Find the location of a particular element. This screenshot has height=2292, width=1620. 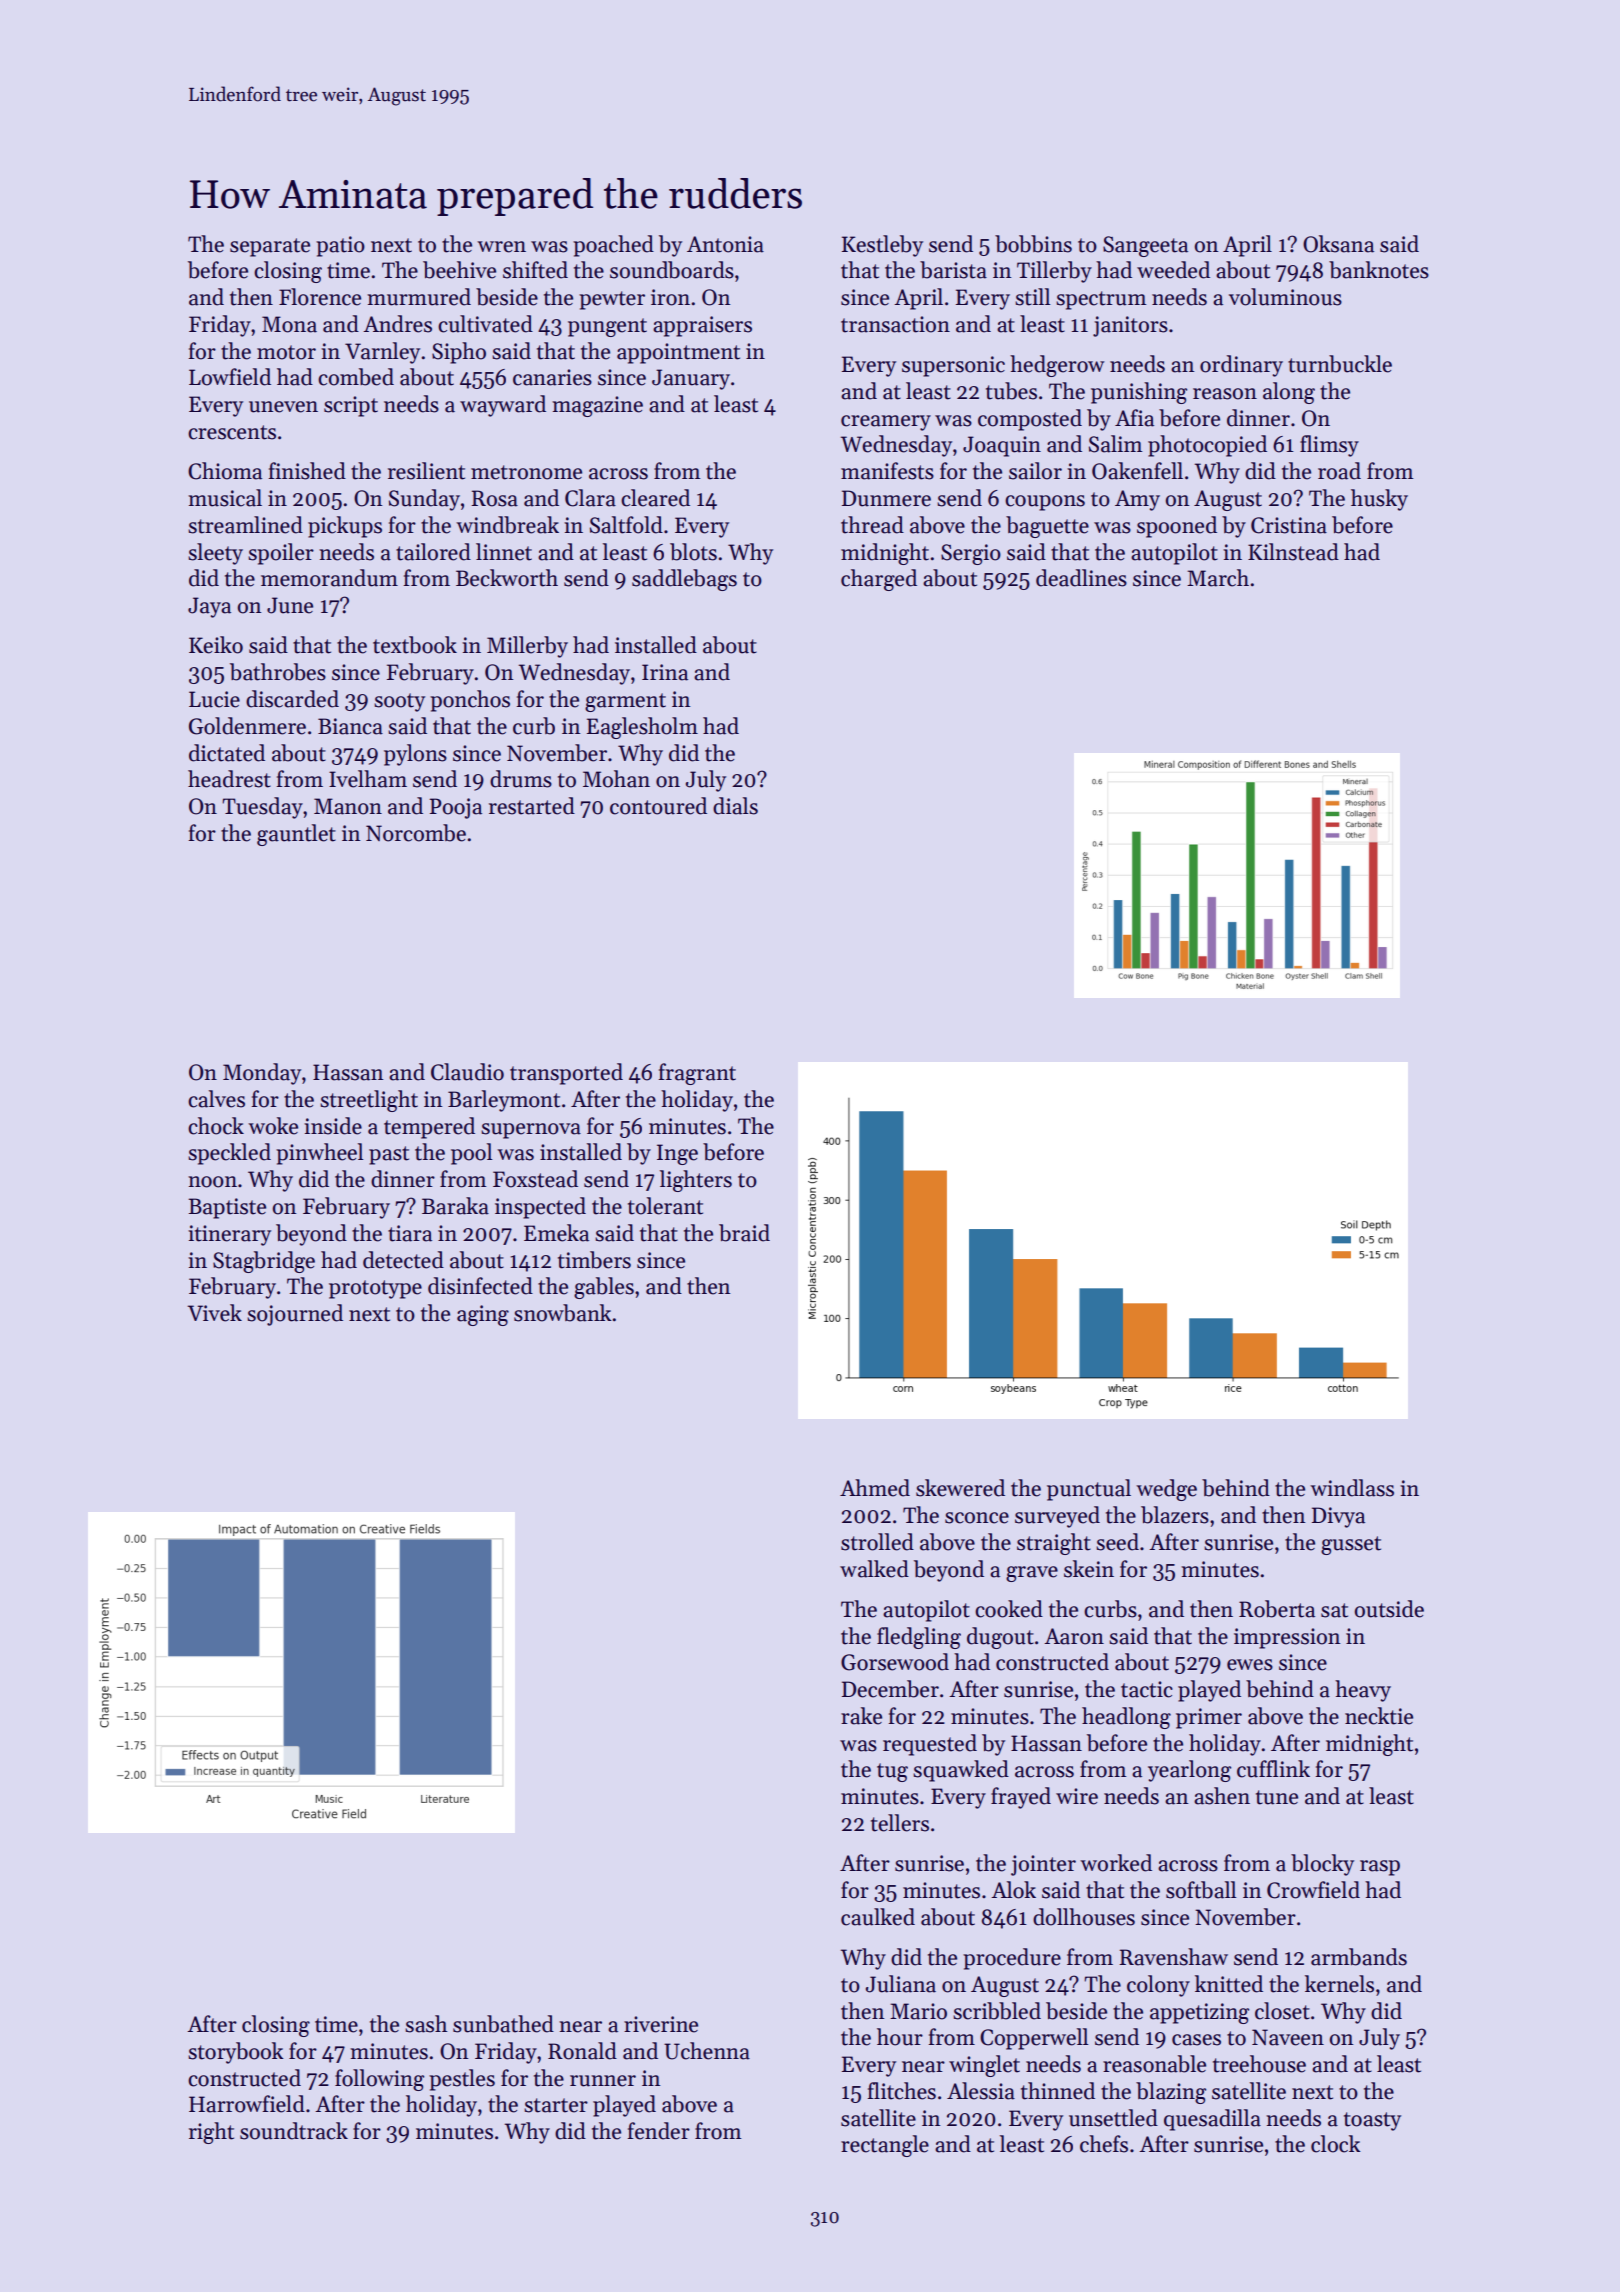

lighters is located at coordinates (696, 1181).
